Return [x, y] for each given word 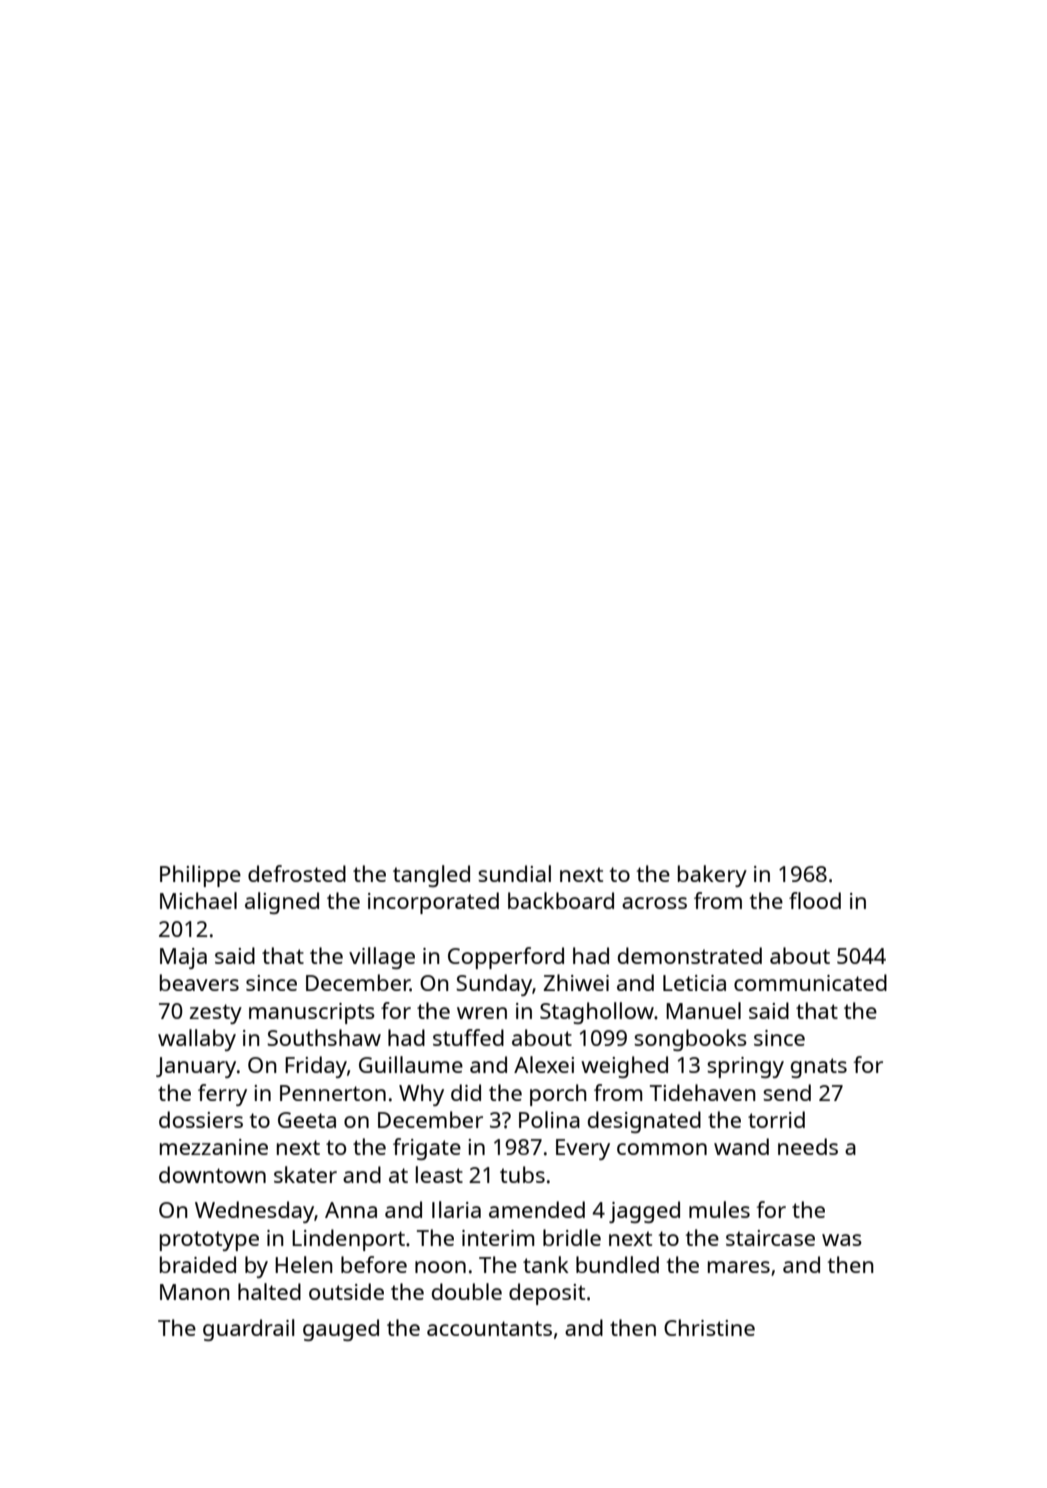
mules [719, 1209]
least [439, 1174]
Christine [709, 1327]
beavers [199, 982]
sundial [514, 873]
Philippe [200, 876]
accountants [489, 1328]
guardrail [248, 1330]
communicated [810, 982]
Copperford [506, 958]
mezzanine [214, 1147]
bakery [712, 876]
